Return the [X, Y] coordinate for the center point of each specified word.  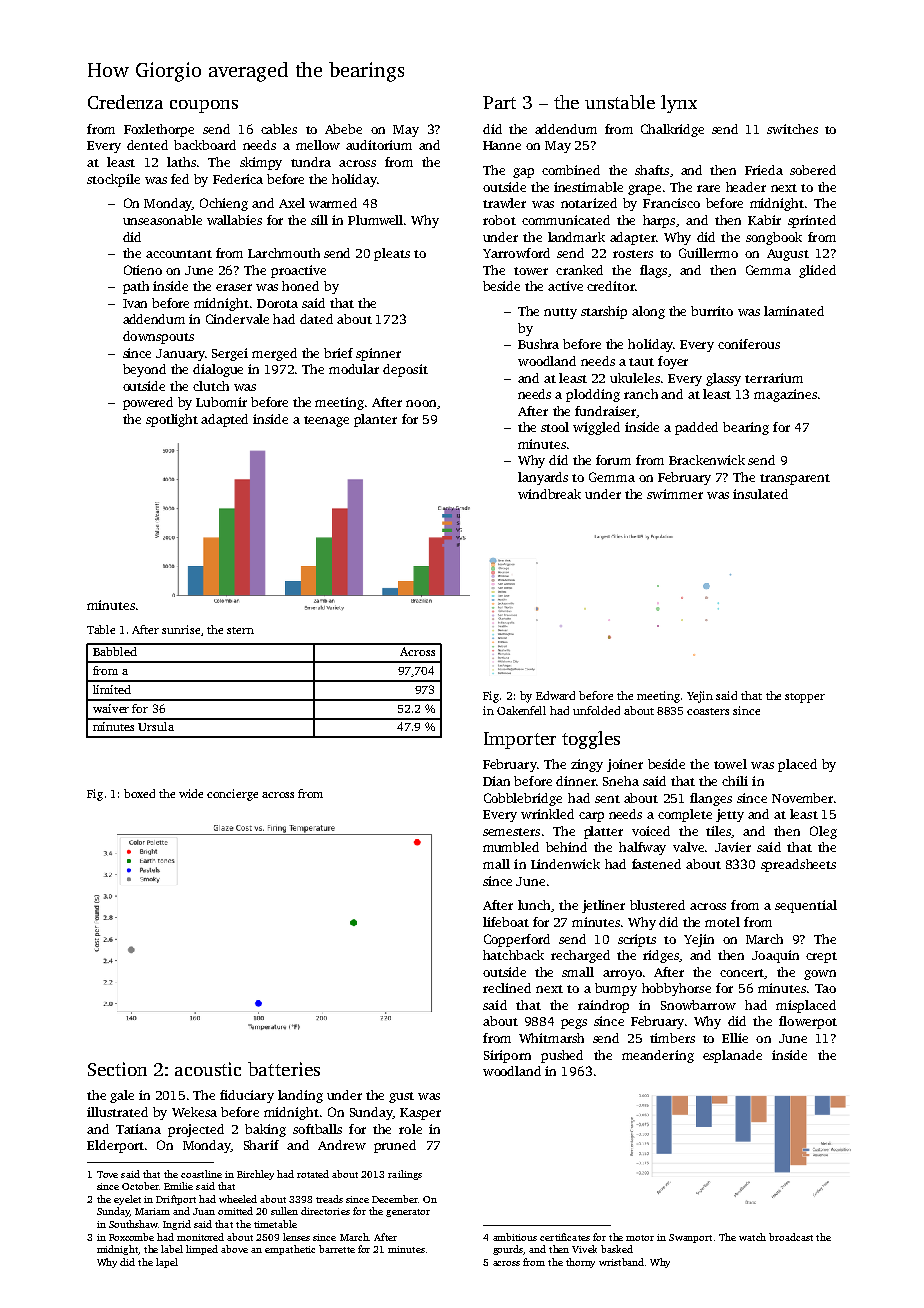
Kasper [420, 1114]
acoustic [208, 1069]
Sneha [621, 781]
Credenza [125, 102]
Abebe [343, 129]
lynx [679, 104]
